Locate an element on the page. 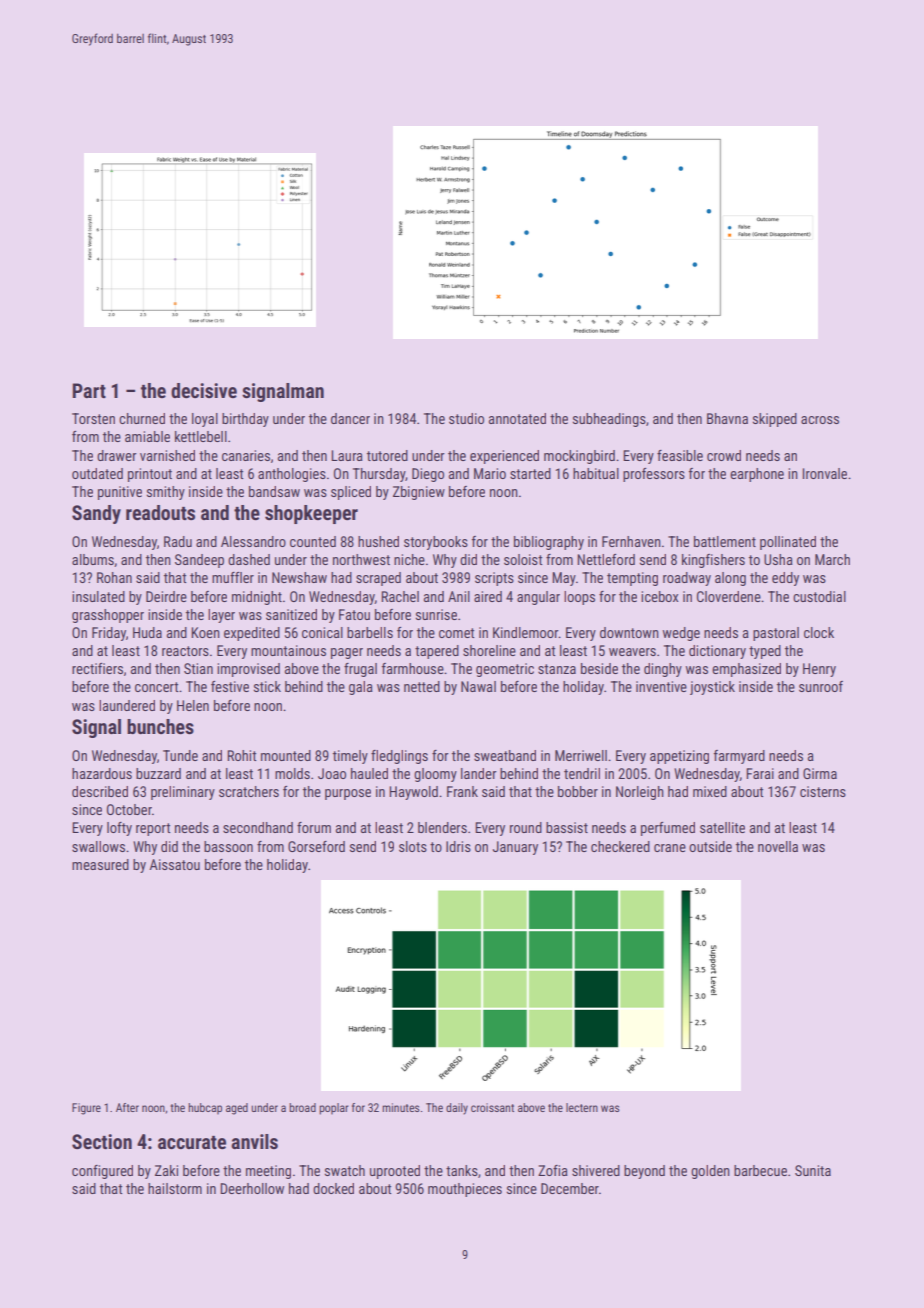  earphone is located at coordinates (757, 475).
